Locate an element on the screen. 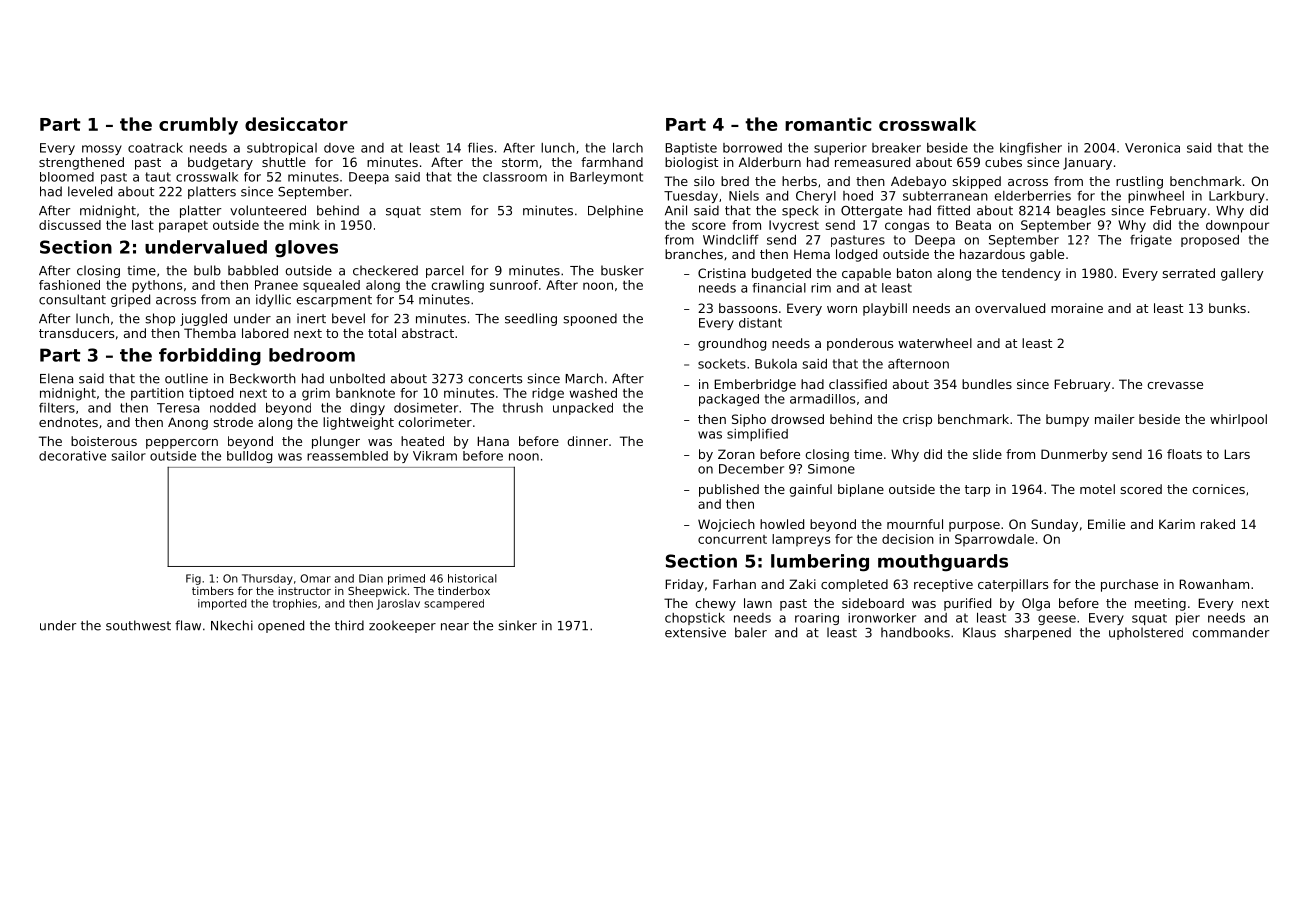  stem is located at coordinates (445, 211).
